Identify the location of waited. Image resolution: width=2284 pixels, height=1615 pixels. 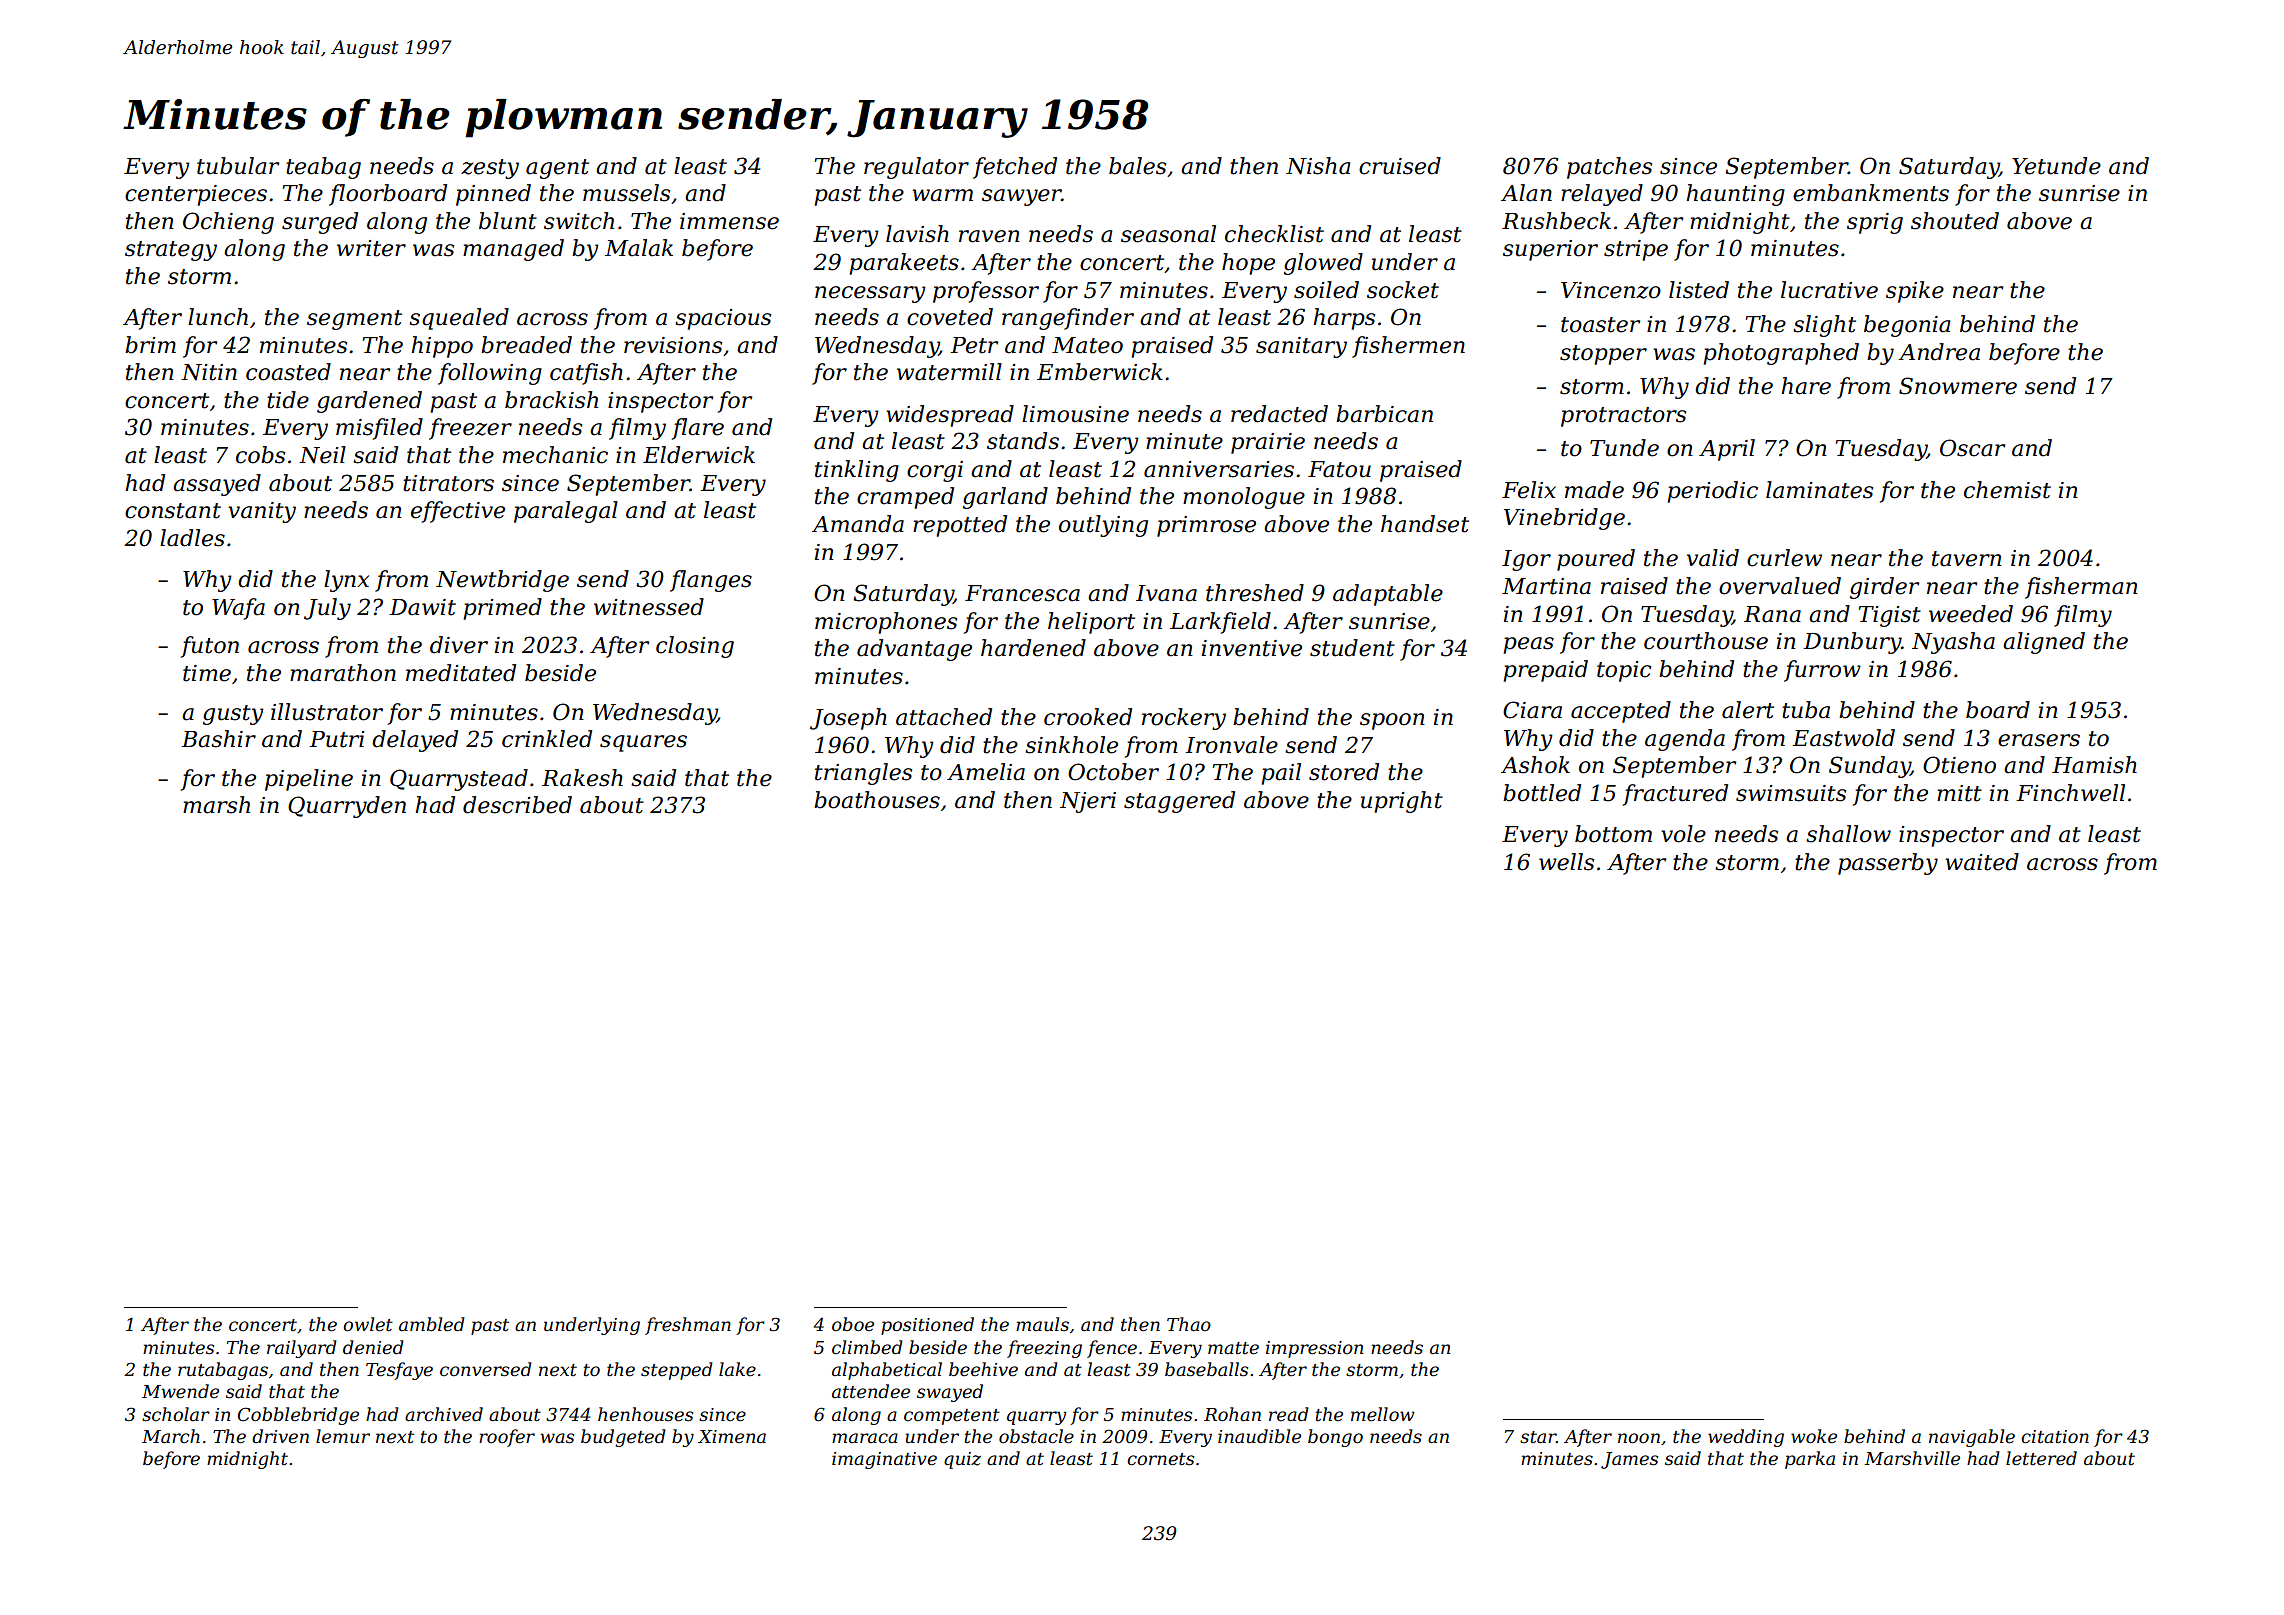
(1982, 862).
